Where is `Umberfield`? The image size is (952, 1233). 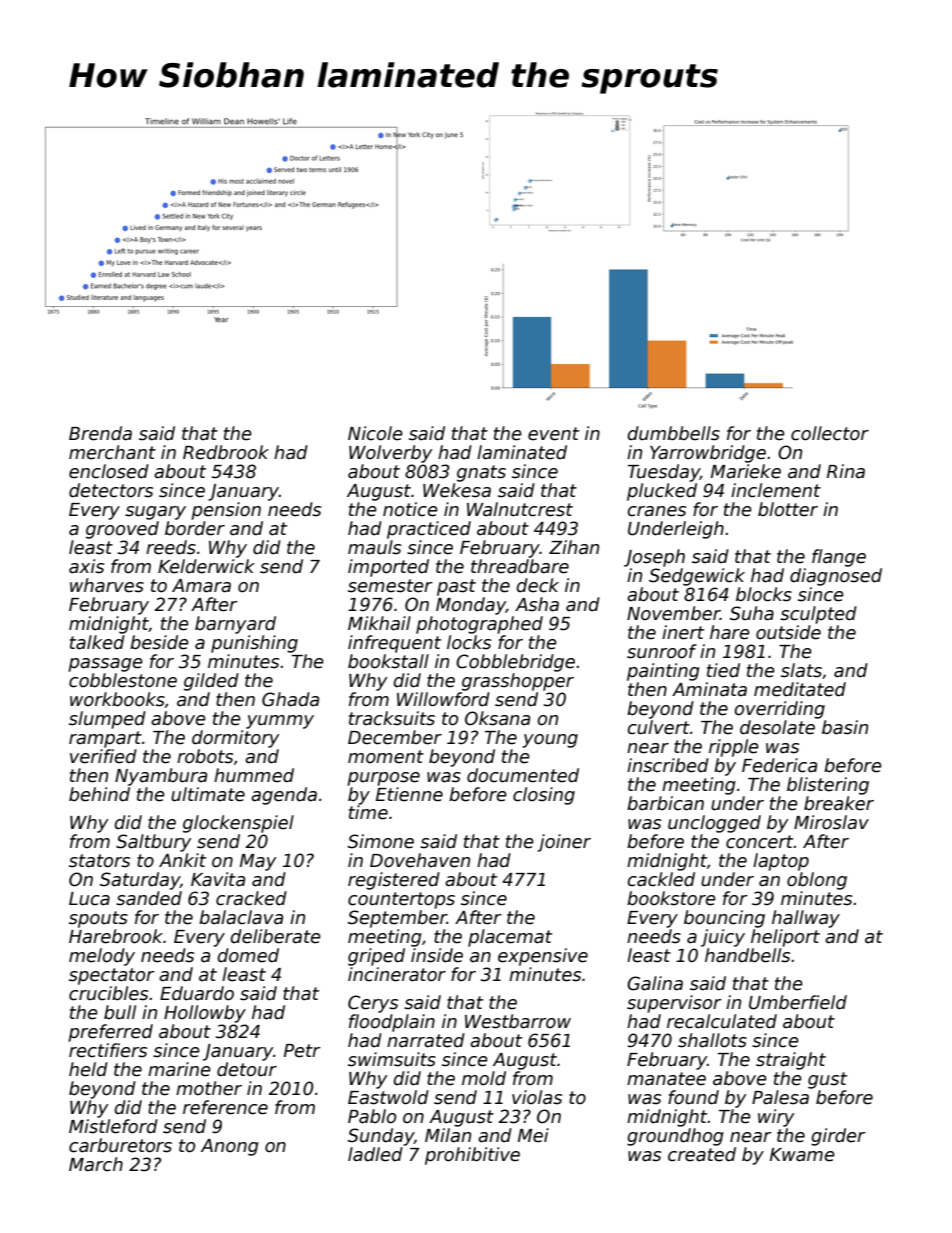 Umberfield is located at coordinates (798, 1002).
